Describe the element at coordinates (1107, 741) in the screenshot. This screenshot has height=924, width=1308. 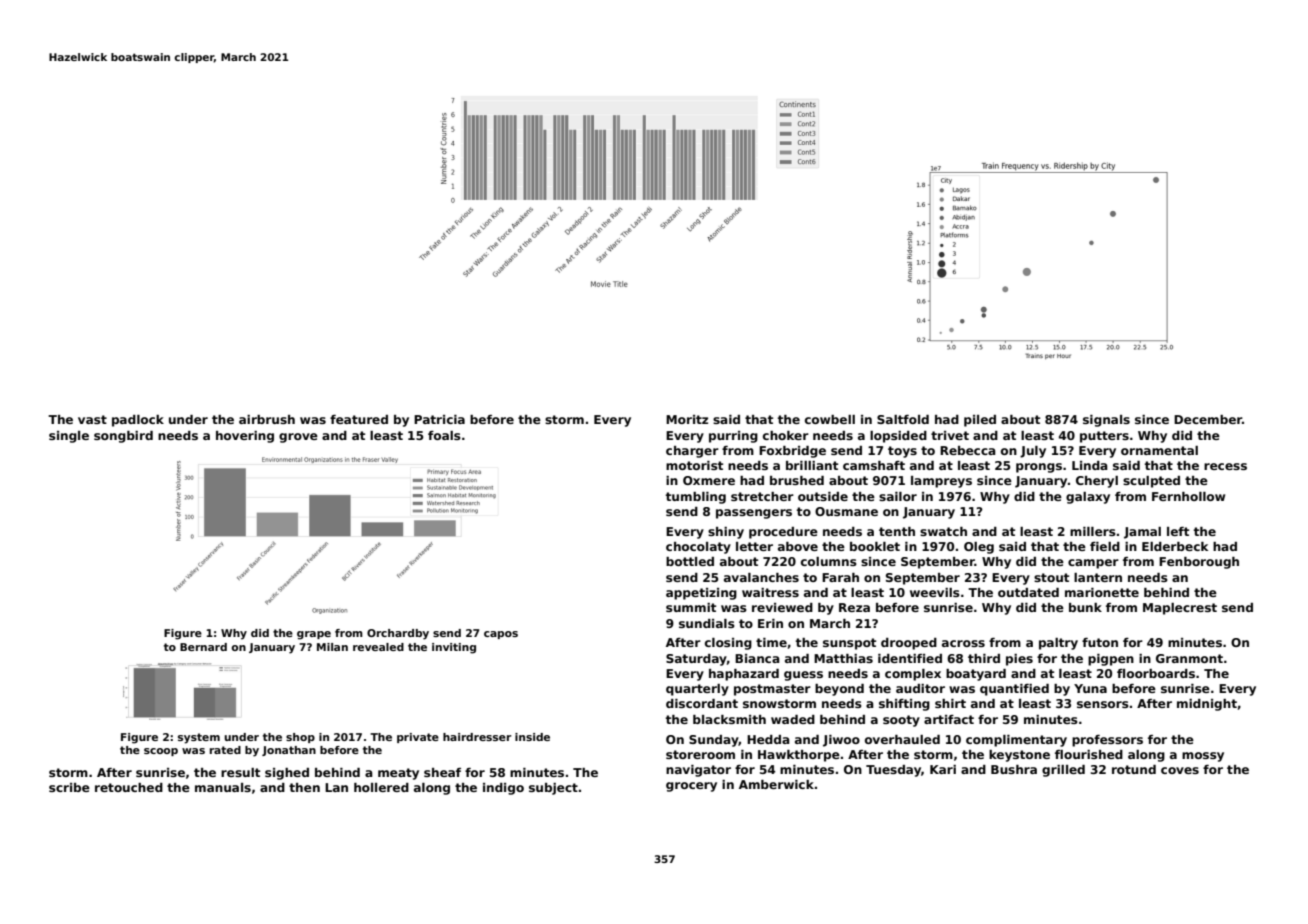
I see `professors` at that location.
